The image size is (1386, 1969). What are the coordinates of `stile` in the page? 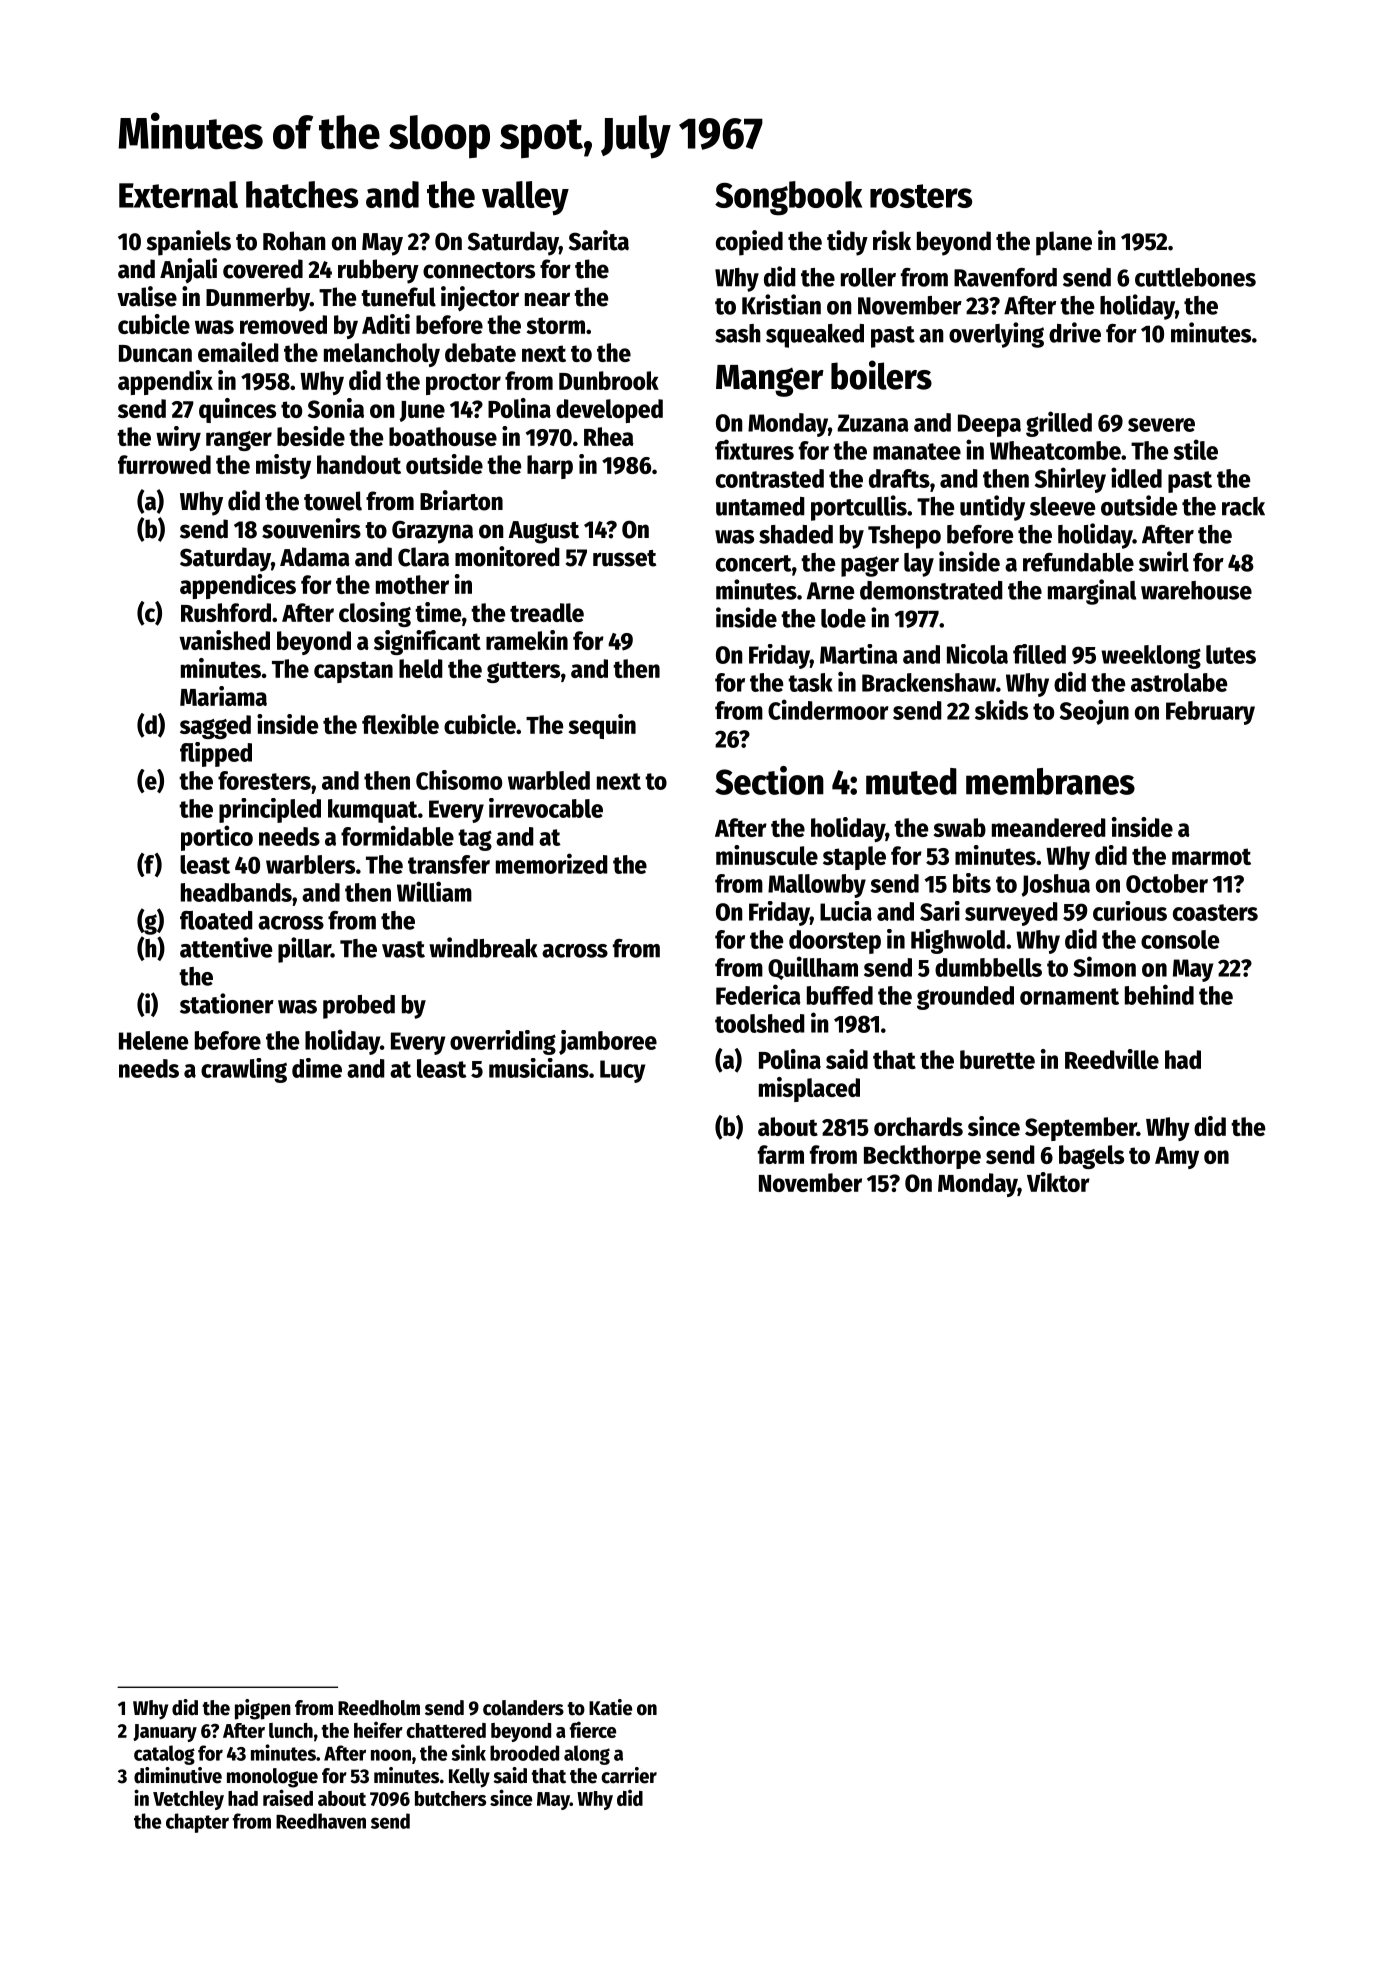 It's located at (1196, 449).
